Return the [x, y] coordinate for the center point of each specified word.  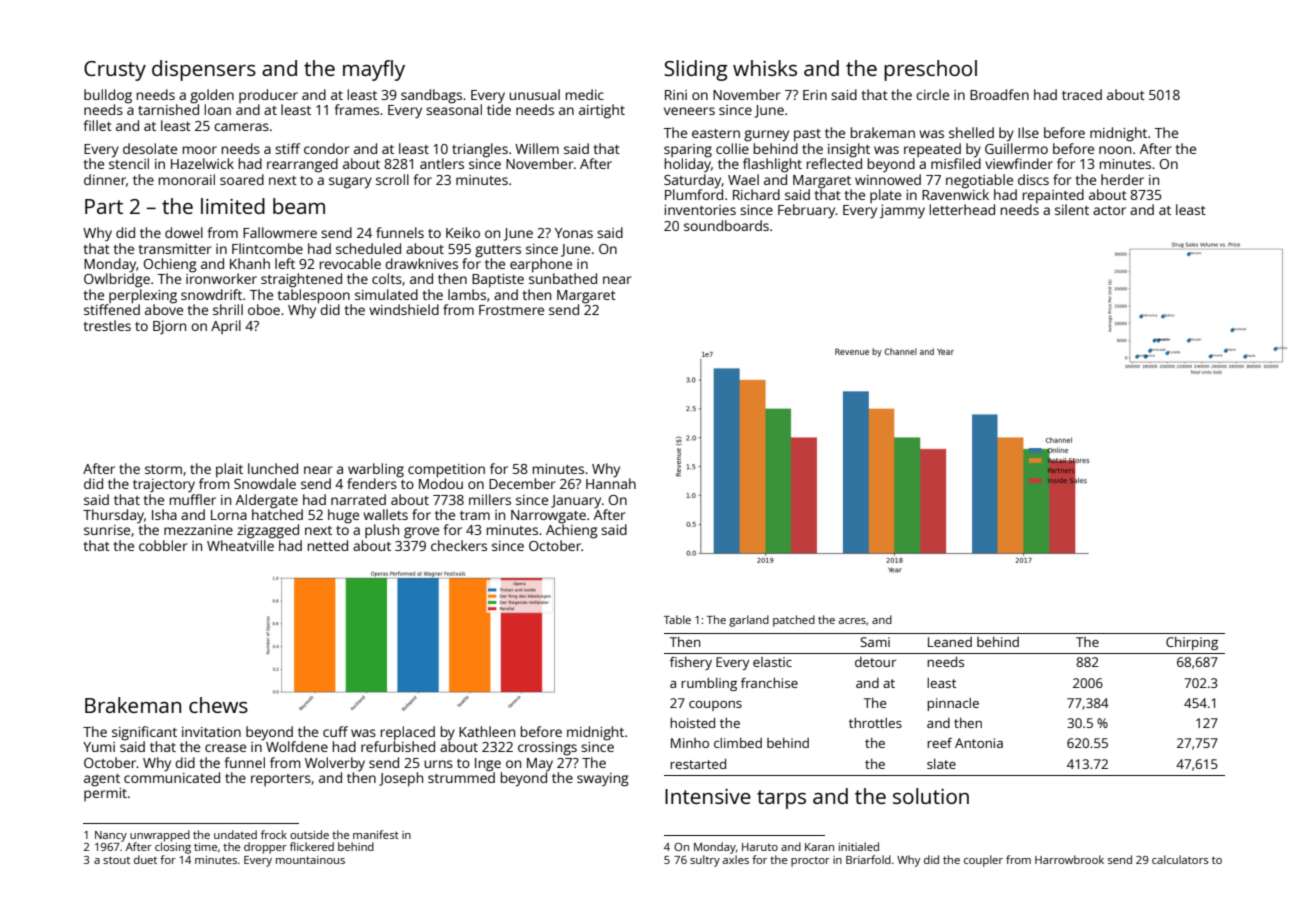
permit [105, 794]
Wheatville [240, 545]
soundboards [726, 225]
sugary [350, 183]
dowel [184, 232]
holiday [688, 165]
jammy [902, 211]
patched [794, 621]
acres [852, 621]
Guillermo [1016, 148]
